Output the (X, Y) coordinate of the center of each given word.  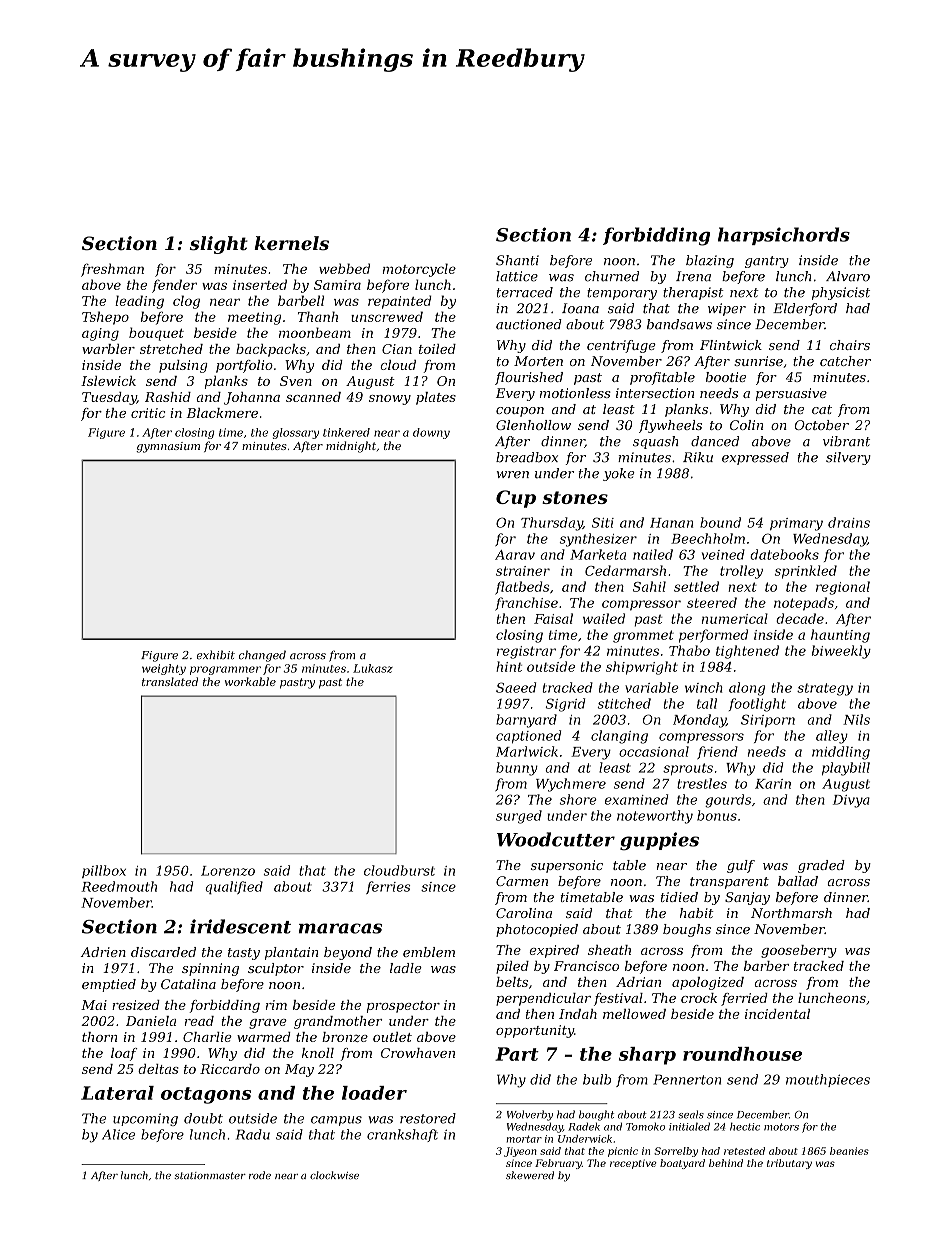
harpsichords (784, 236)
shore (578, 799)
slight (219, 245)
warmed (264, 1037)
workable (250, 681)
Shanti (517, 260)
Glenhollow (533, 425)
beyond (348, 953)
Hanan (671, 523)
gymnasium (168, 447)
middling (841, 753)
